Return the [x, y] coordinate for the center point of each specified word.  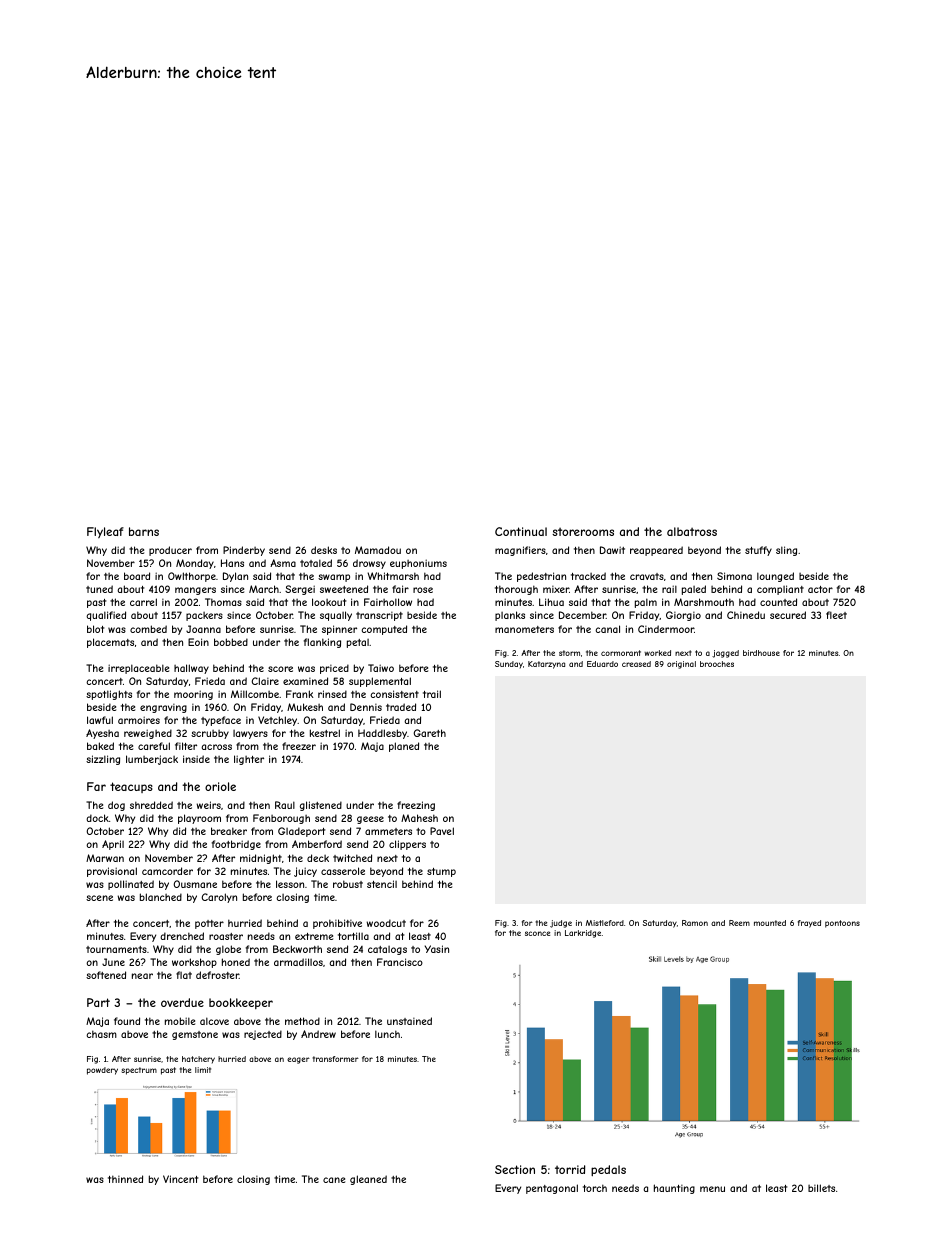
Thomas [223, 602]
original [681, 665]
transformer [335, 1059]
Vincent [180, 1179]
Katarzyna [546, 665]
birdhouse [761, 653]
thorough [516, 590]
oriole [220, 786]
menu [712, 1189]
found [127, 1021]
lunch [387, 1034]
